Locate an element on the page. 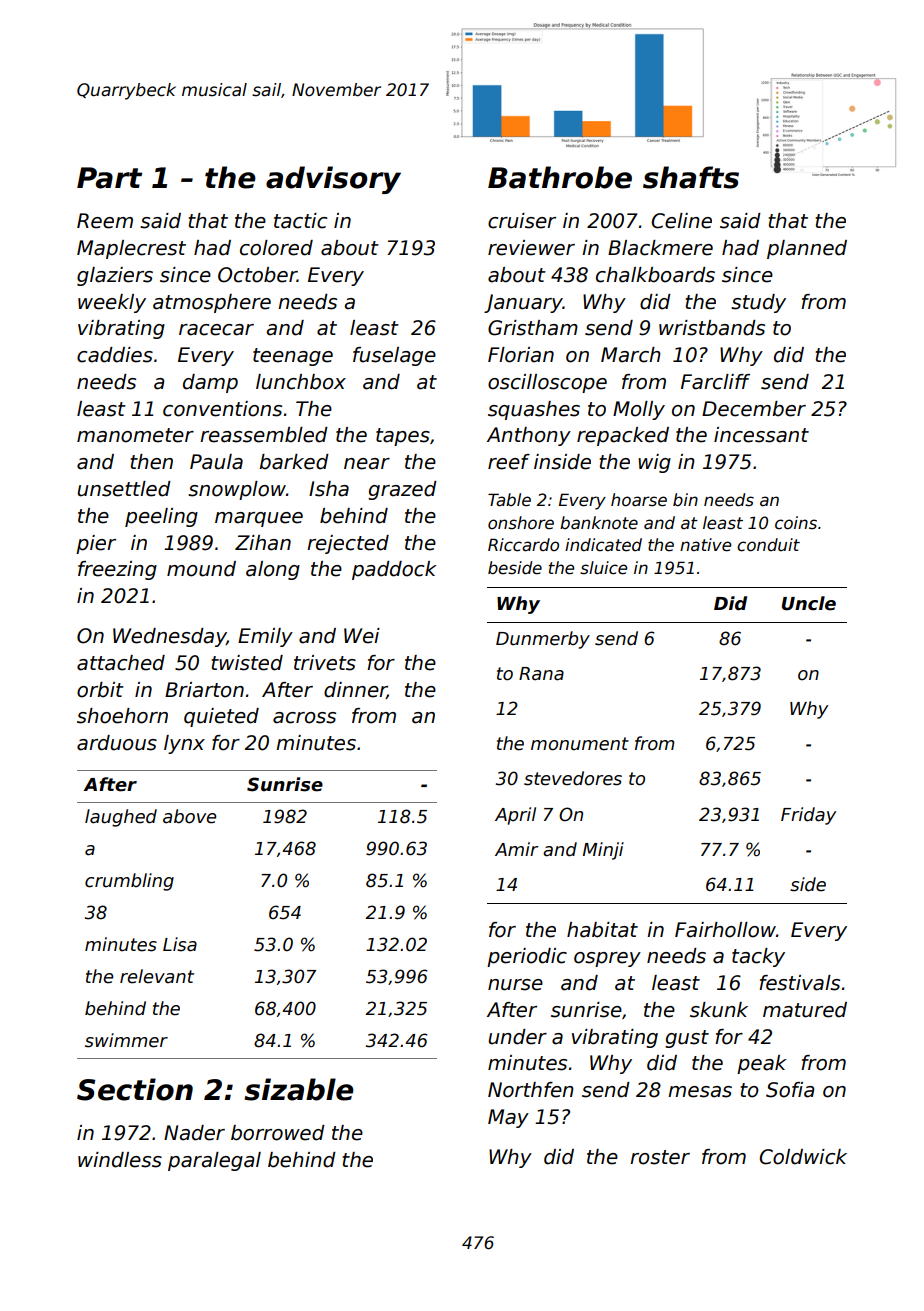 This page has height=1311, width=924. Amir is located at coordinates (517, 849).
